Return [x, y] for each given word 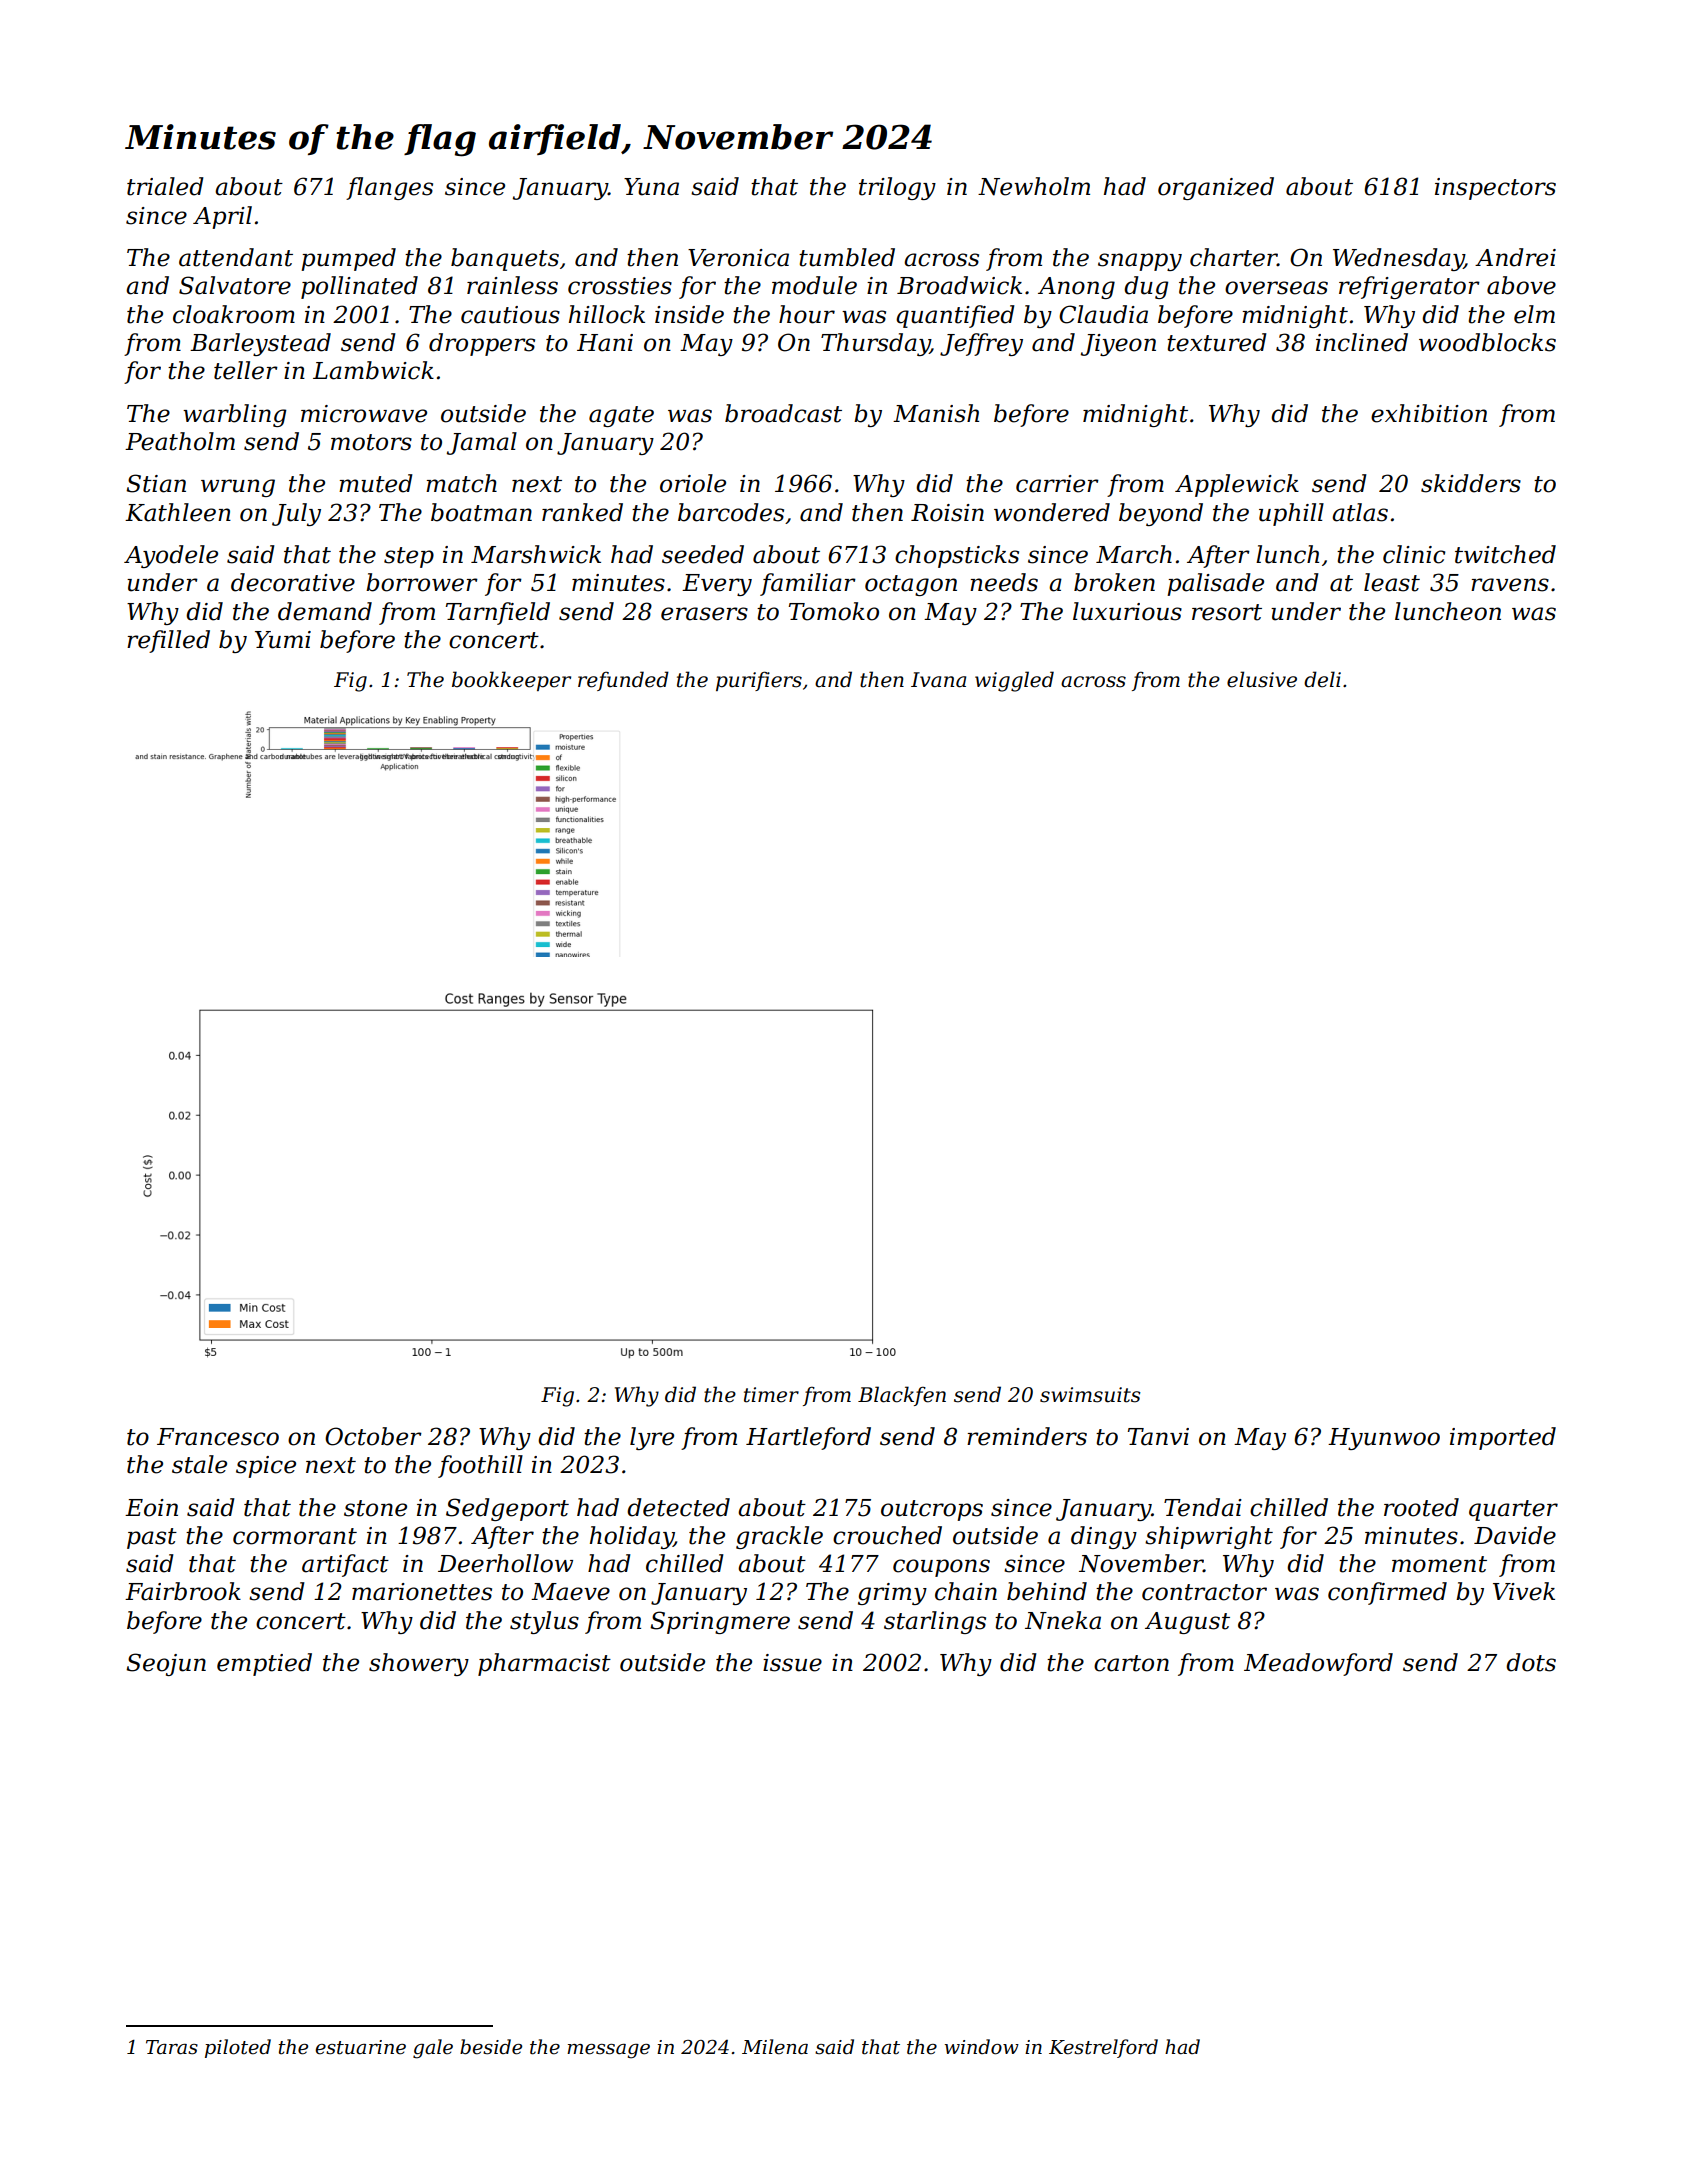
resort [1227, 612]
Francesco [218, 1437]
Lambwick [373, 370]
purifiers [759, 681]
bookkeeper [511, 681]
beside [491, 2047]
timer [771, 1395]
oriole [693, 483]
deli [1322, 679]
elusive [1262, 679]
